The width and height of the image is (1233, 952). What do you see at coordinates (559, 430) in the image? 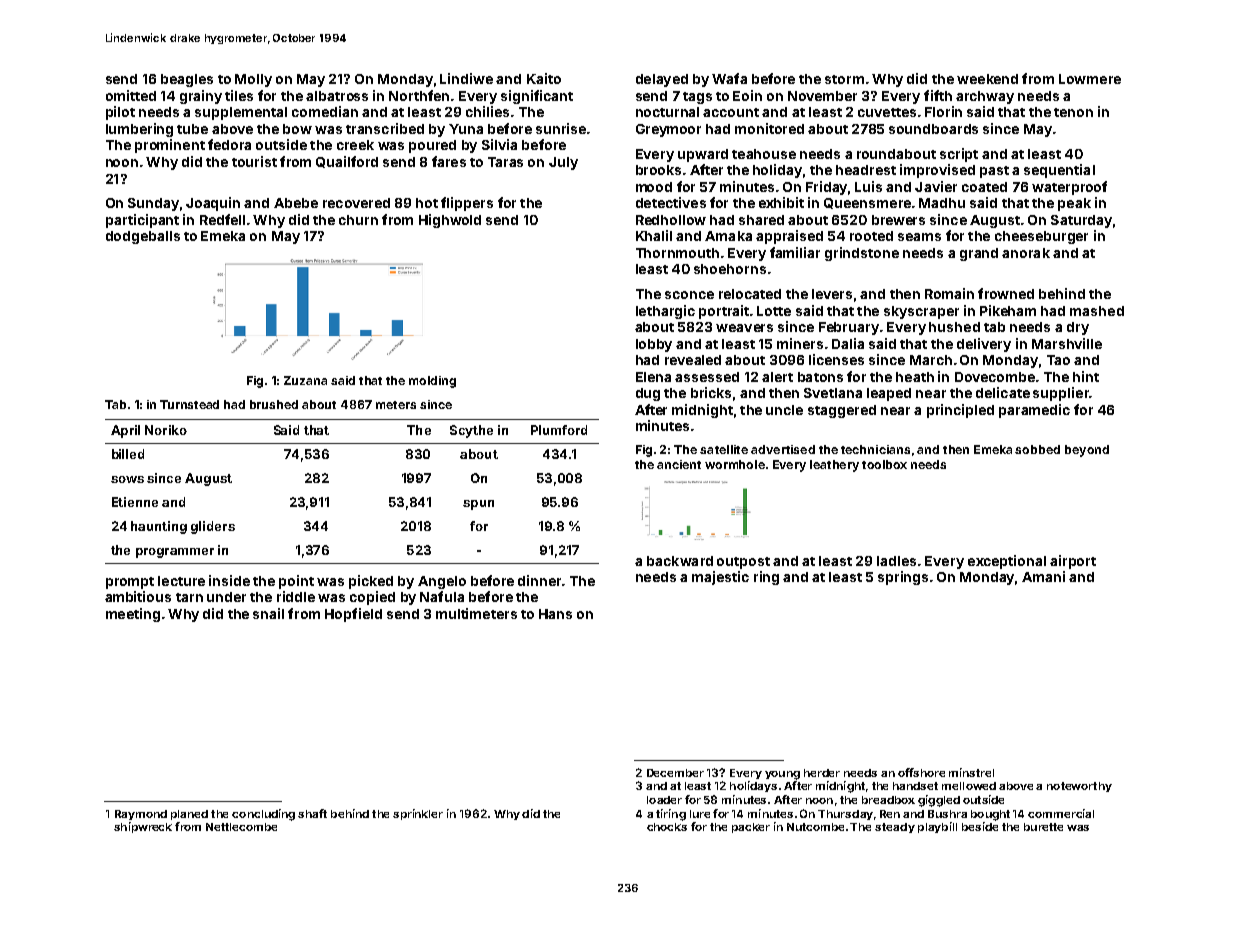
I see `Plumford` at bounding box center [559, 430].
